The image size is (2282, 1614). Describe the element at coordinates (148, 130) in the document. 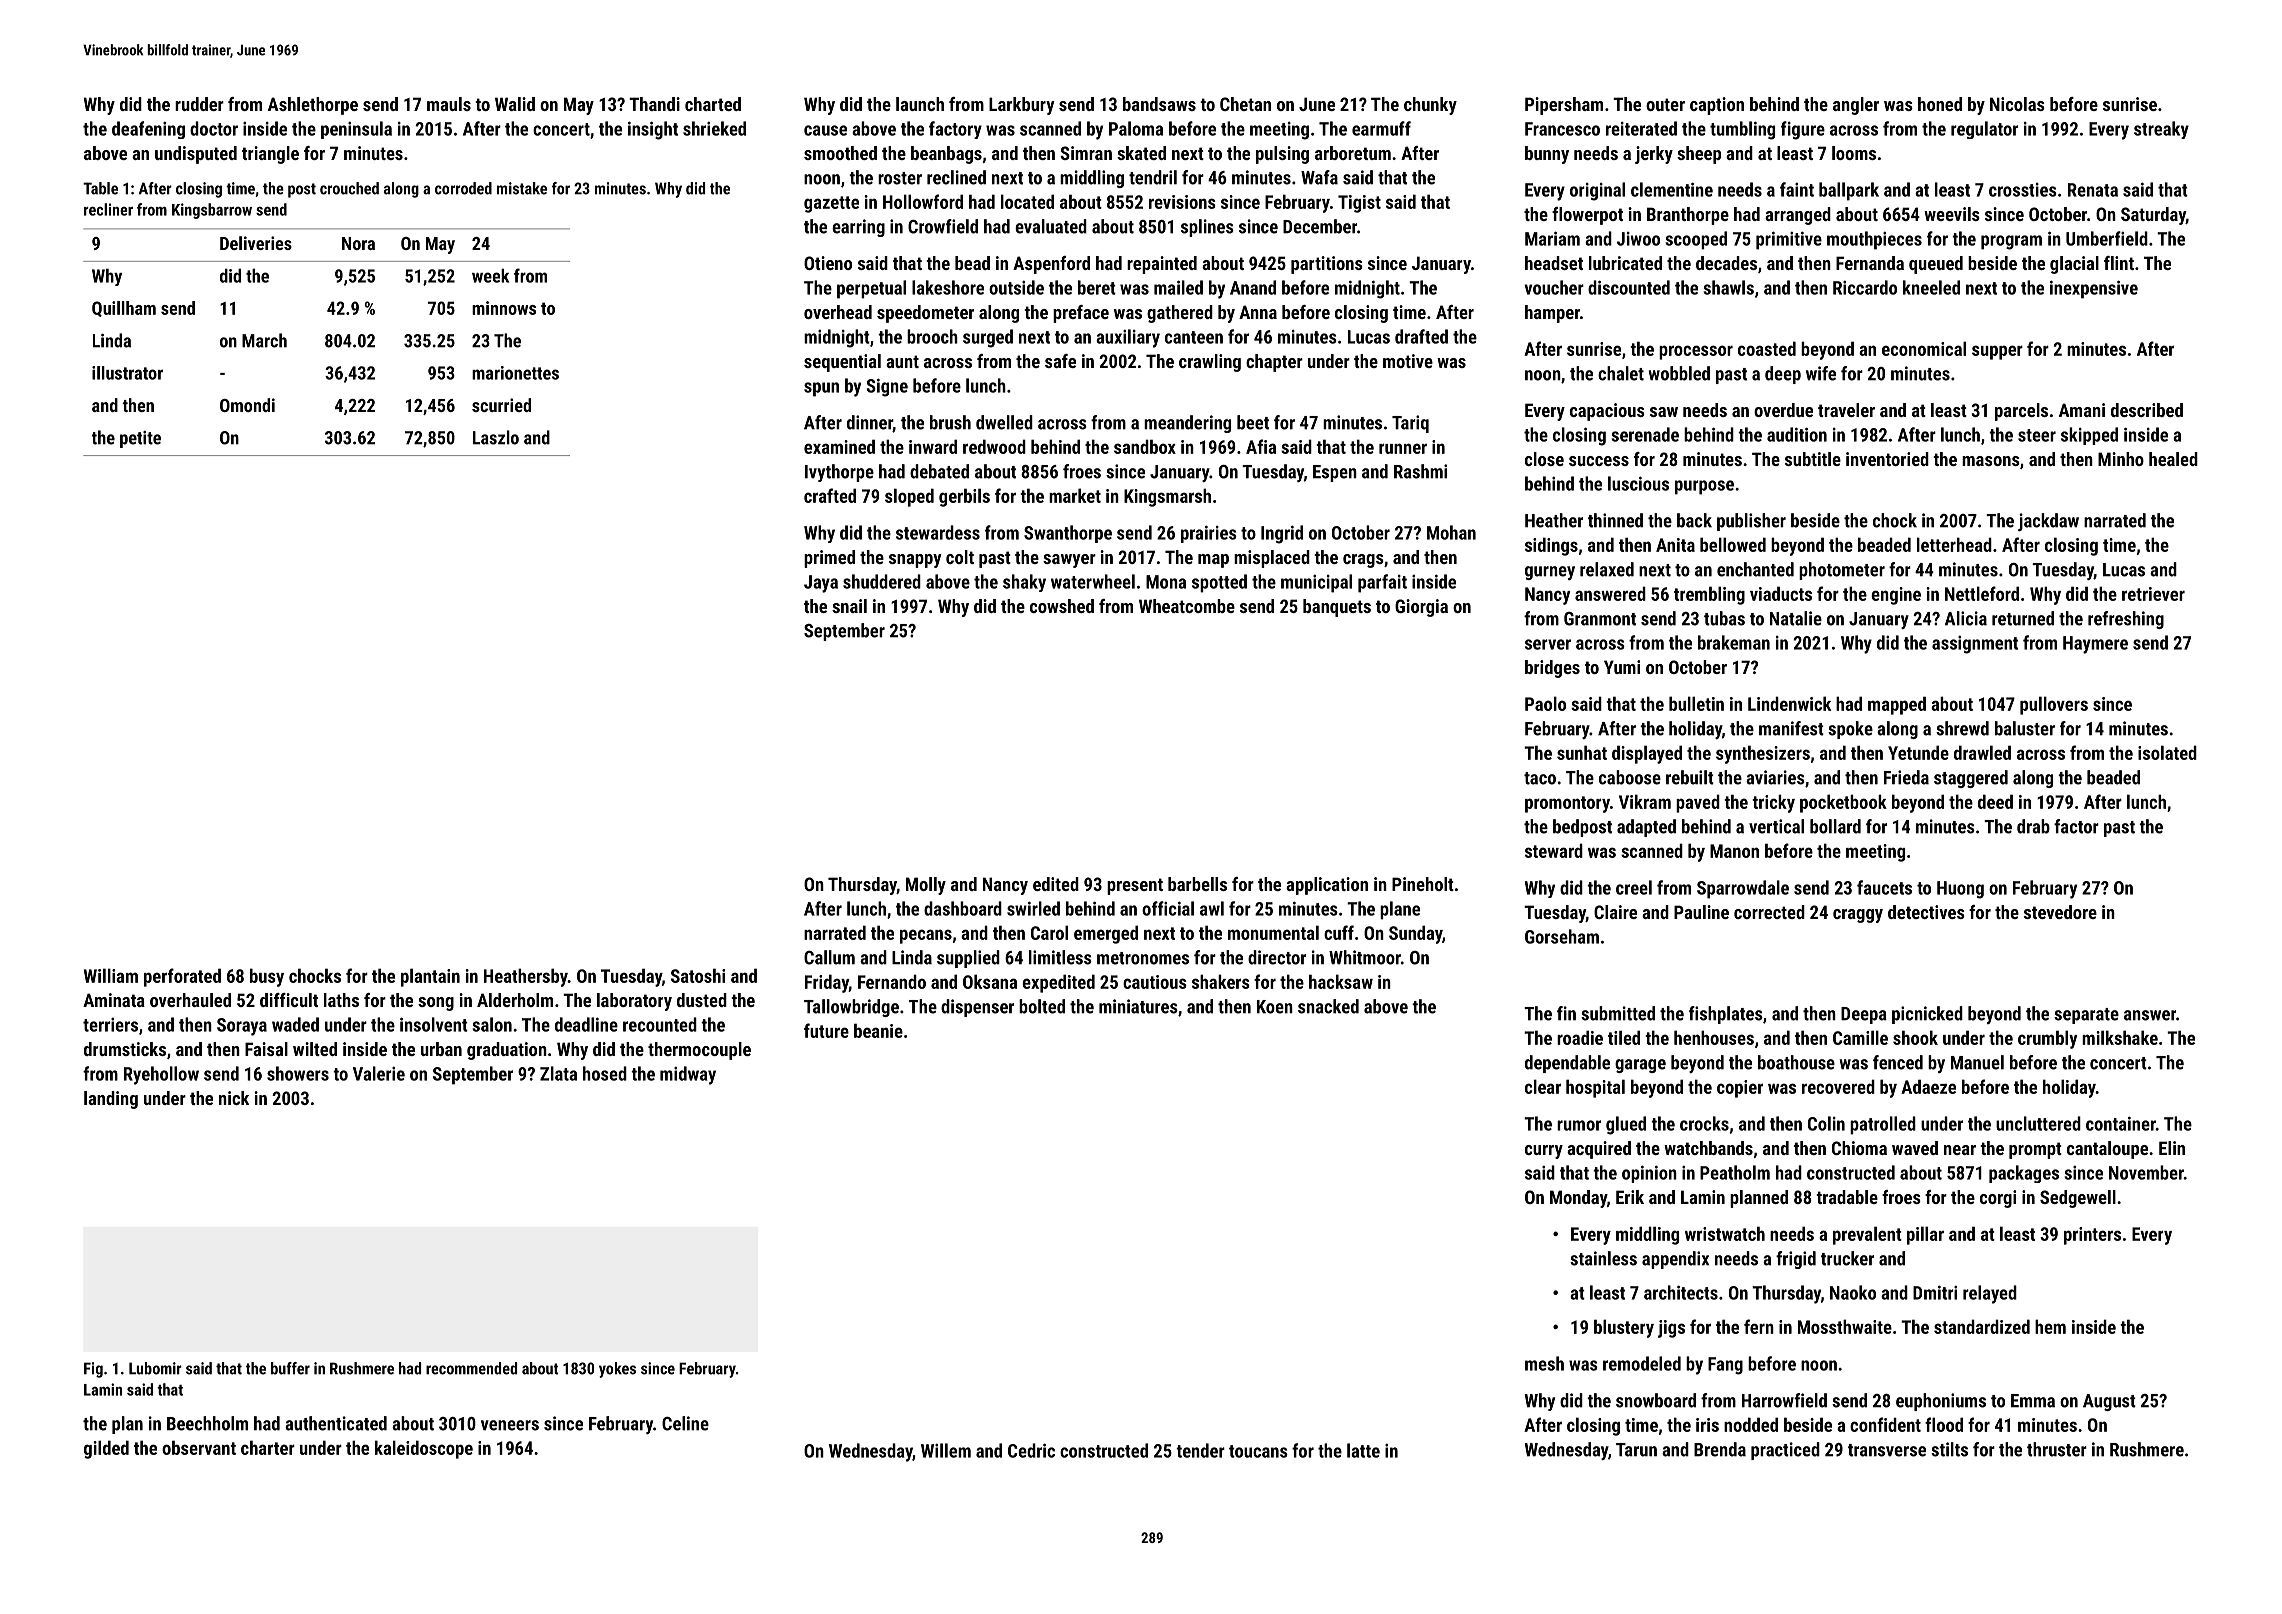

I see `deafening` at that location.
